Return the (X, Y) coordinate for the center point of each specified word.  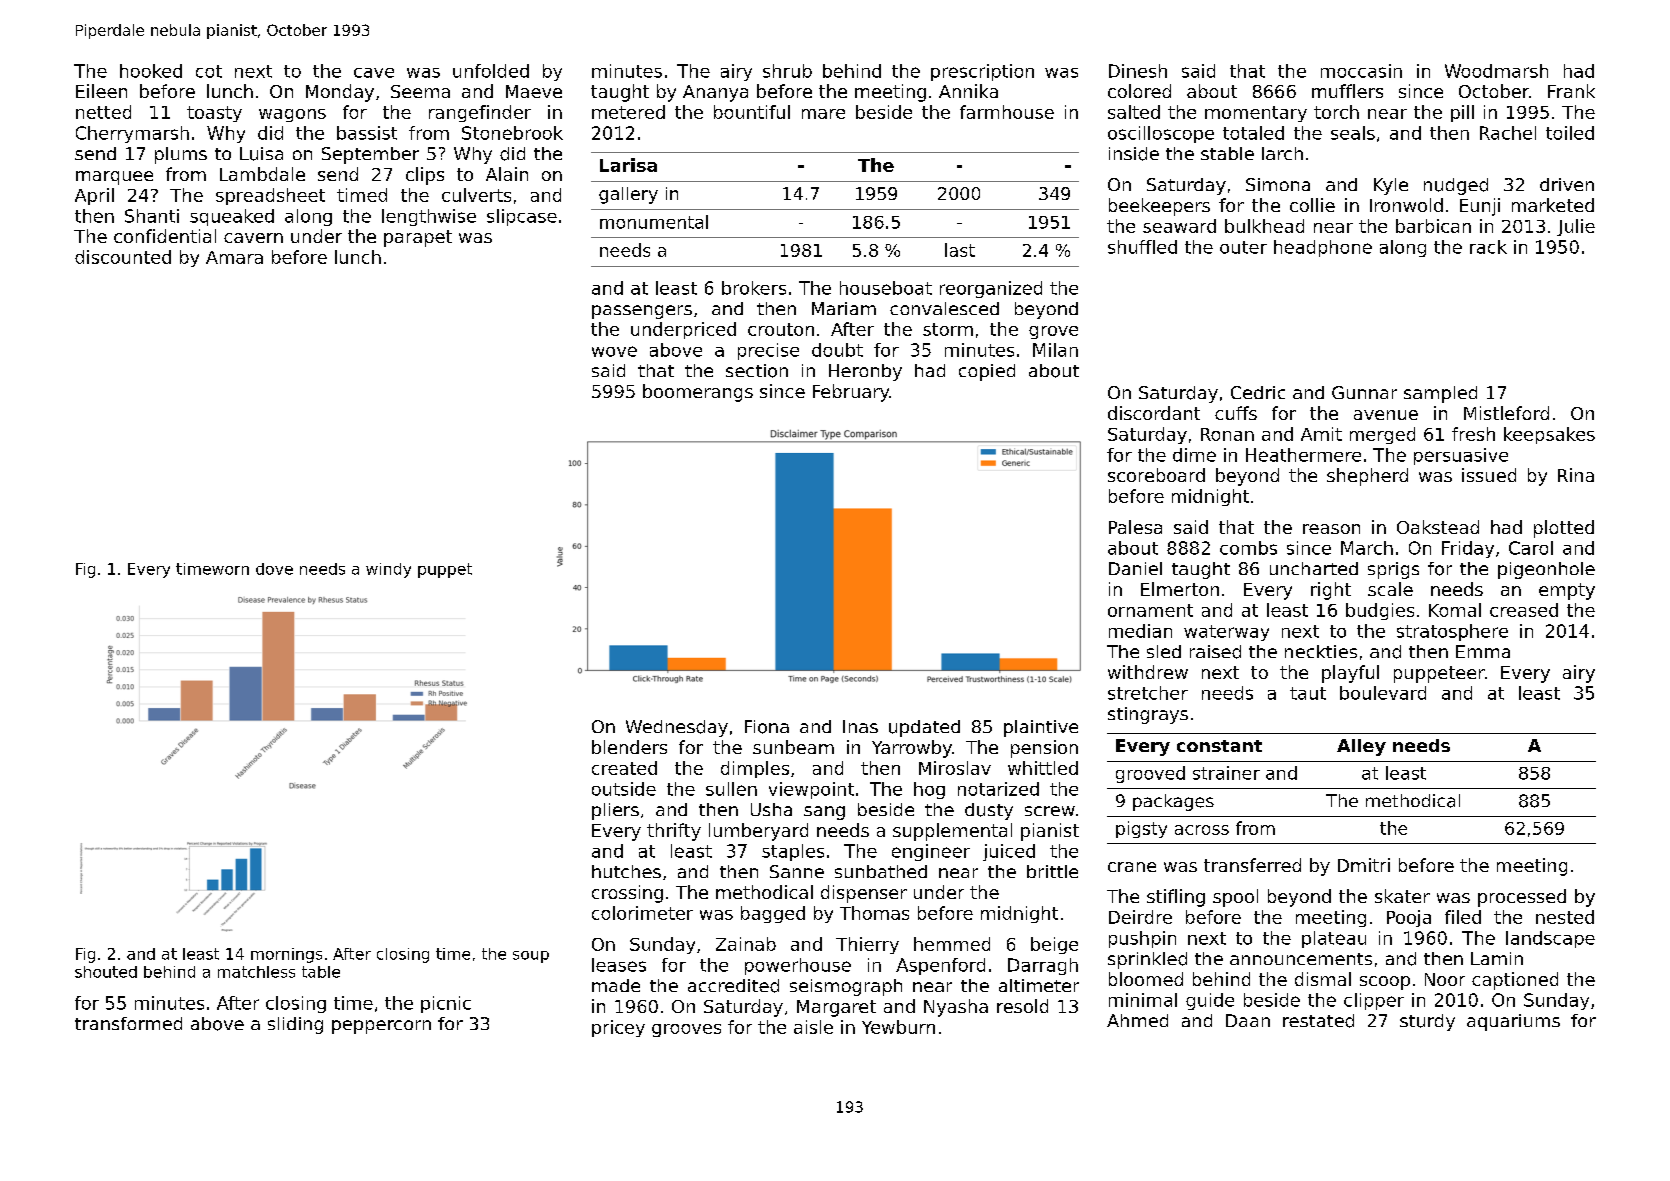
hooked (151, 71)
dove (274, 569)
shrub (787, 71)
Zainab (746, 944)
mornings (286, 955)
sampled (1440, 394)
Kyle (1391, 186)
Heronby (865, 372)
